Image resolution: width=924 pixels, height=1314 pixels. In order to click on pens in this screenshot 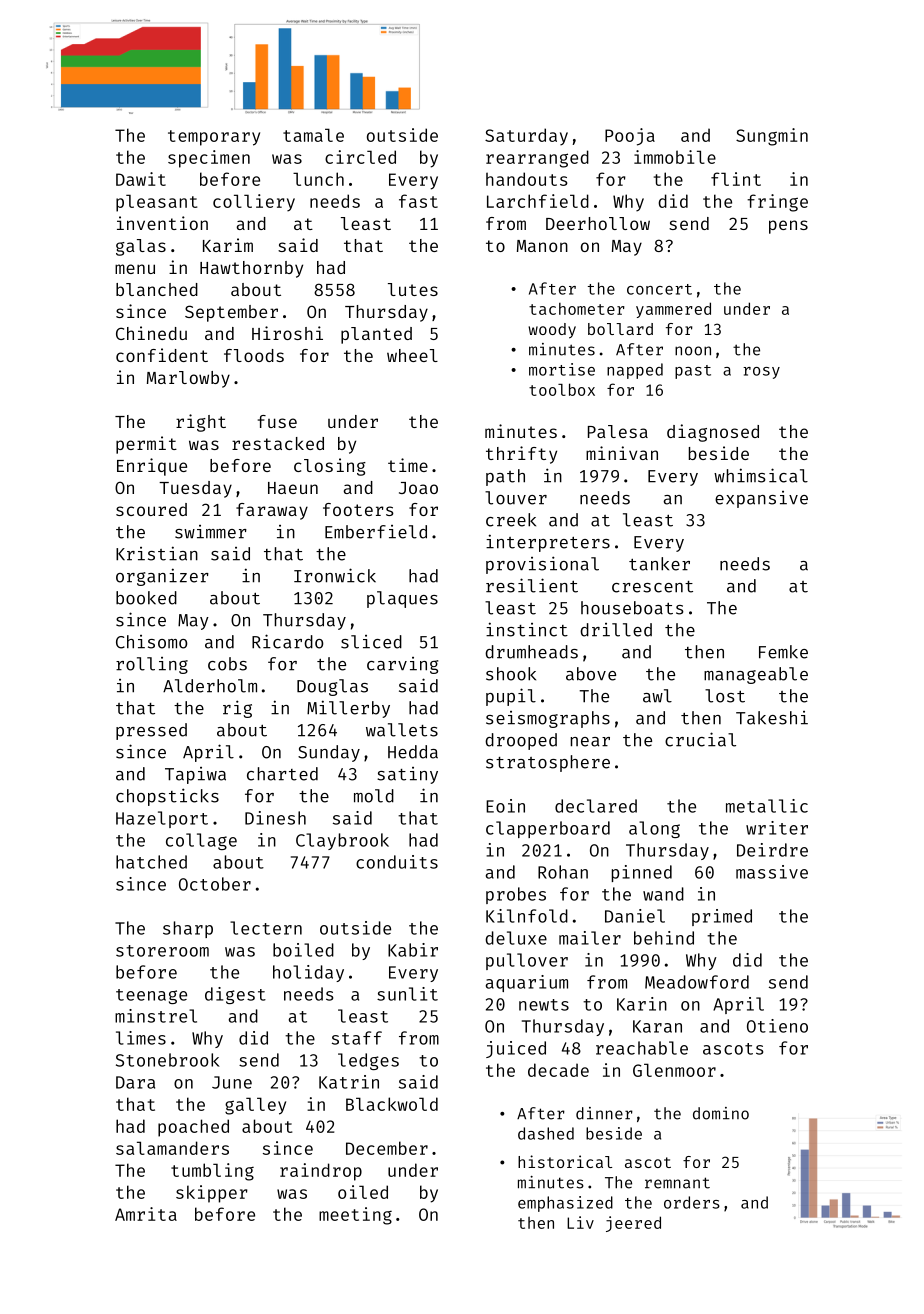, I will do `click(788, 227)`.
